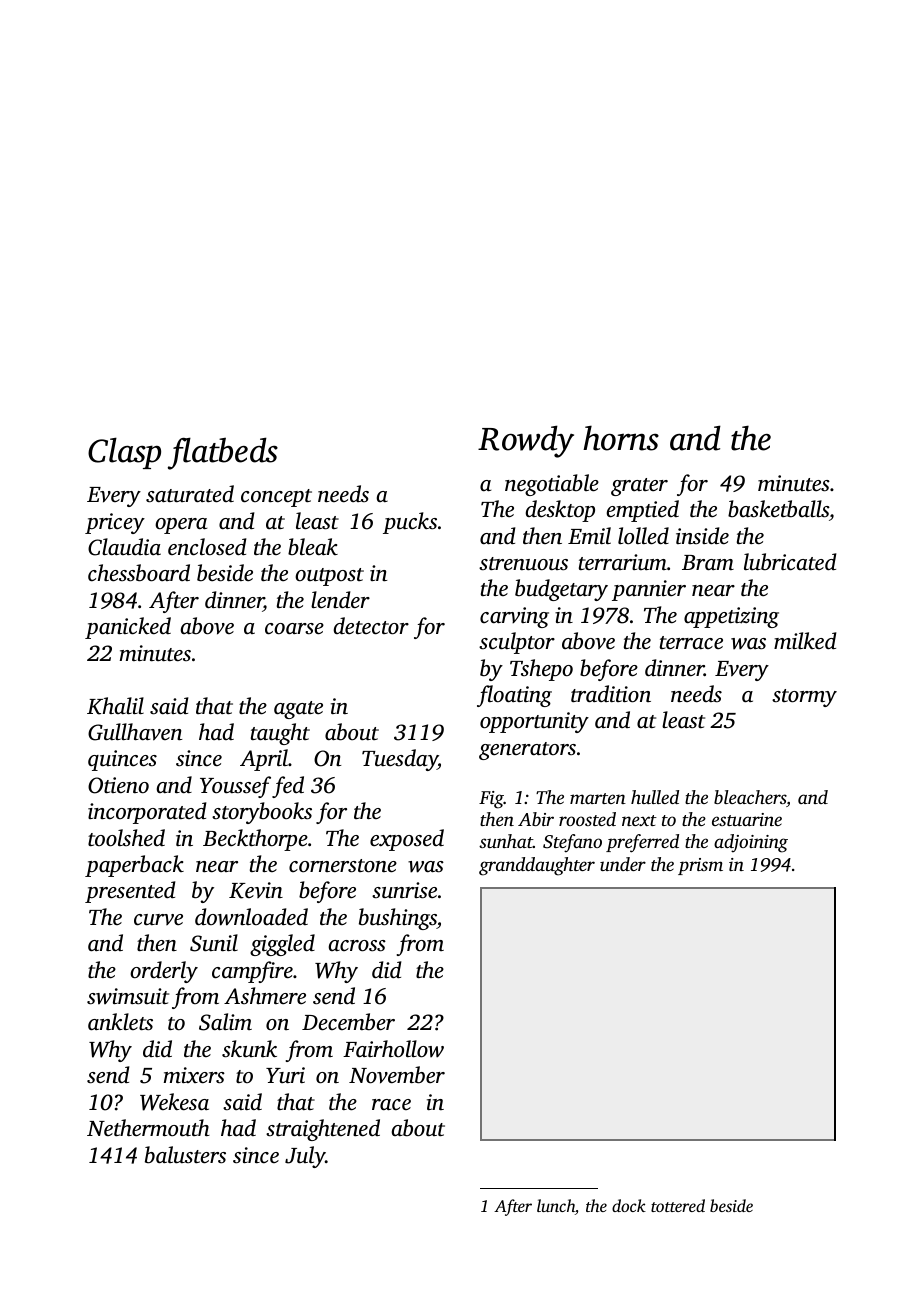 The width and height of the screenshot is (924, 1311). Describe the element at coordinates (678, 1205) in the screenshot. I see `tottered` at that location.
